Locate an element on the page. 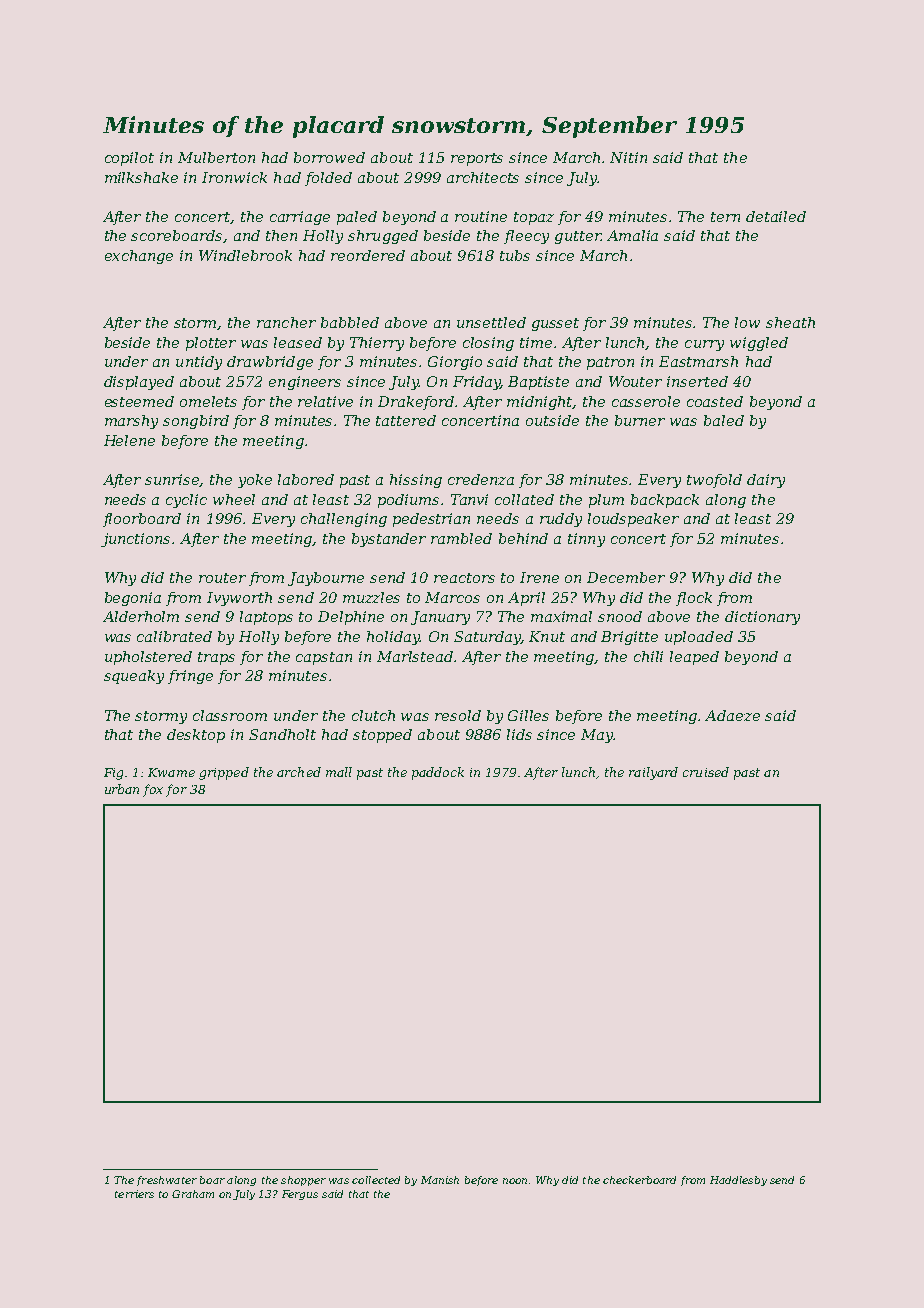 This document has height=1308, width=924. credenza is located at coordinates (481, 479).
